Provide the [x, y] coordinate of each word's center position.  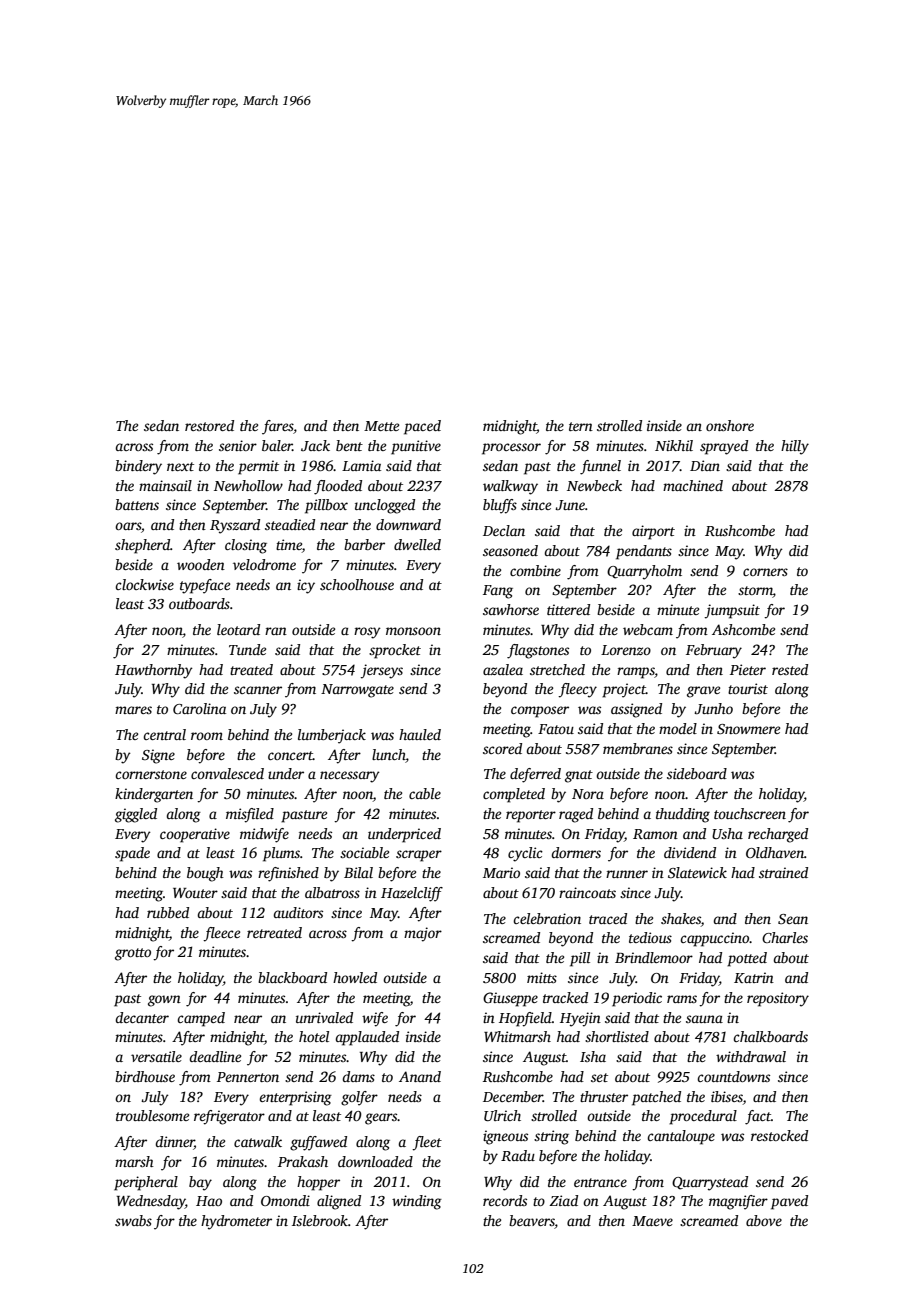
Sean [793, 919]
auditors [298, 912]
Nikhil [674, 445]
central [164, 734]
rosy [367, 633]
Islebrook [320, 1220]
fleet [427, 1143]
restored [209, 425]
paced [422, 427]
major [423, 934]
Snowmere [748, 729]
